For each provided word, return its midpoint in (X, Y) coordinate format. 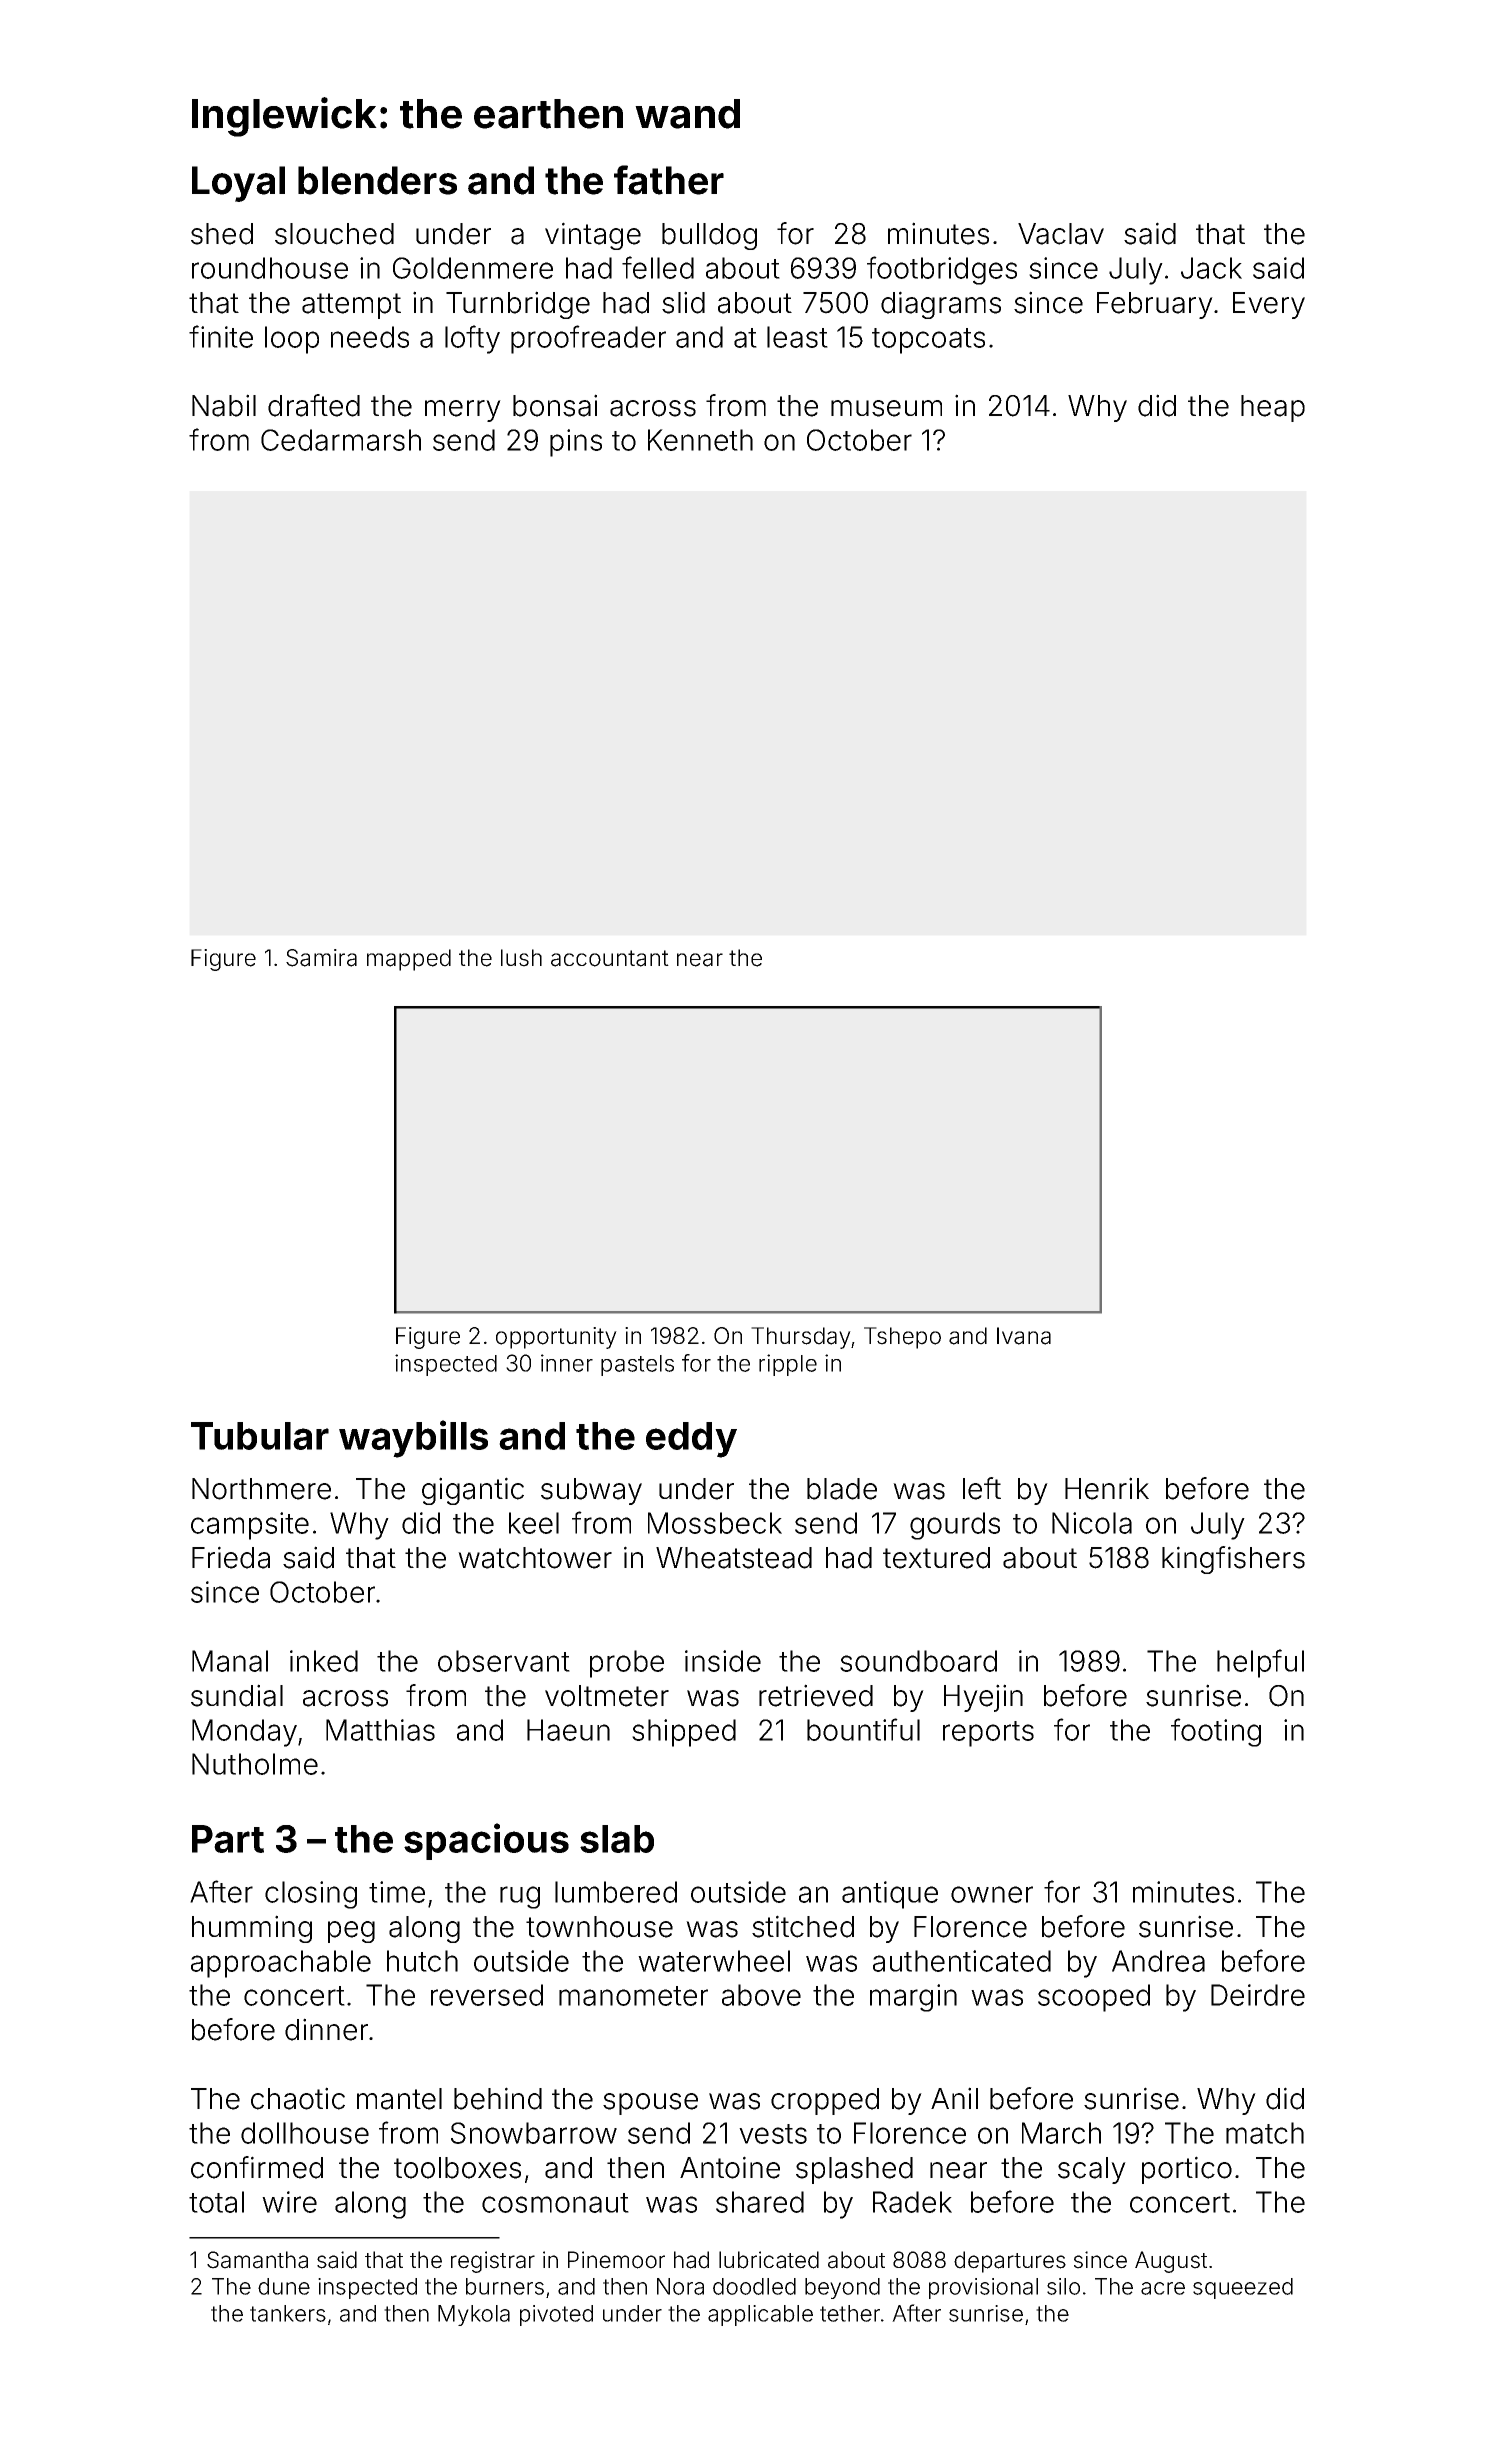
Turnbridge (518, 305)
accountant (610, 958)
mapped (409, 960)
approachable (281, 1964)
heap (1273, 408)
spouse (650, 2104)
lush (521, 958)
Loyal (238, 184)
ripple (788, 1365)
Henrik (1107, 1488)
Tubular (260, 1436)
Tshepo (902, 1338)
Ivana (1024, 1336)
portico (1187, 2170)
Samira (321, 958)
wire (289, 2202)
